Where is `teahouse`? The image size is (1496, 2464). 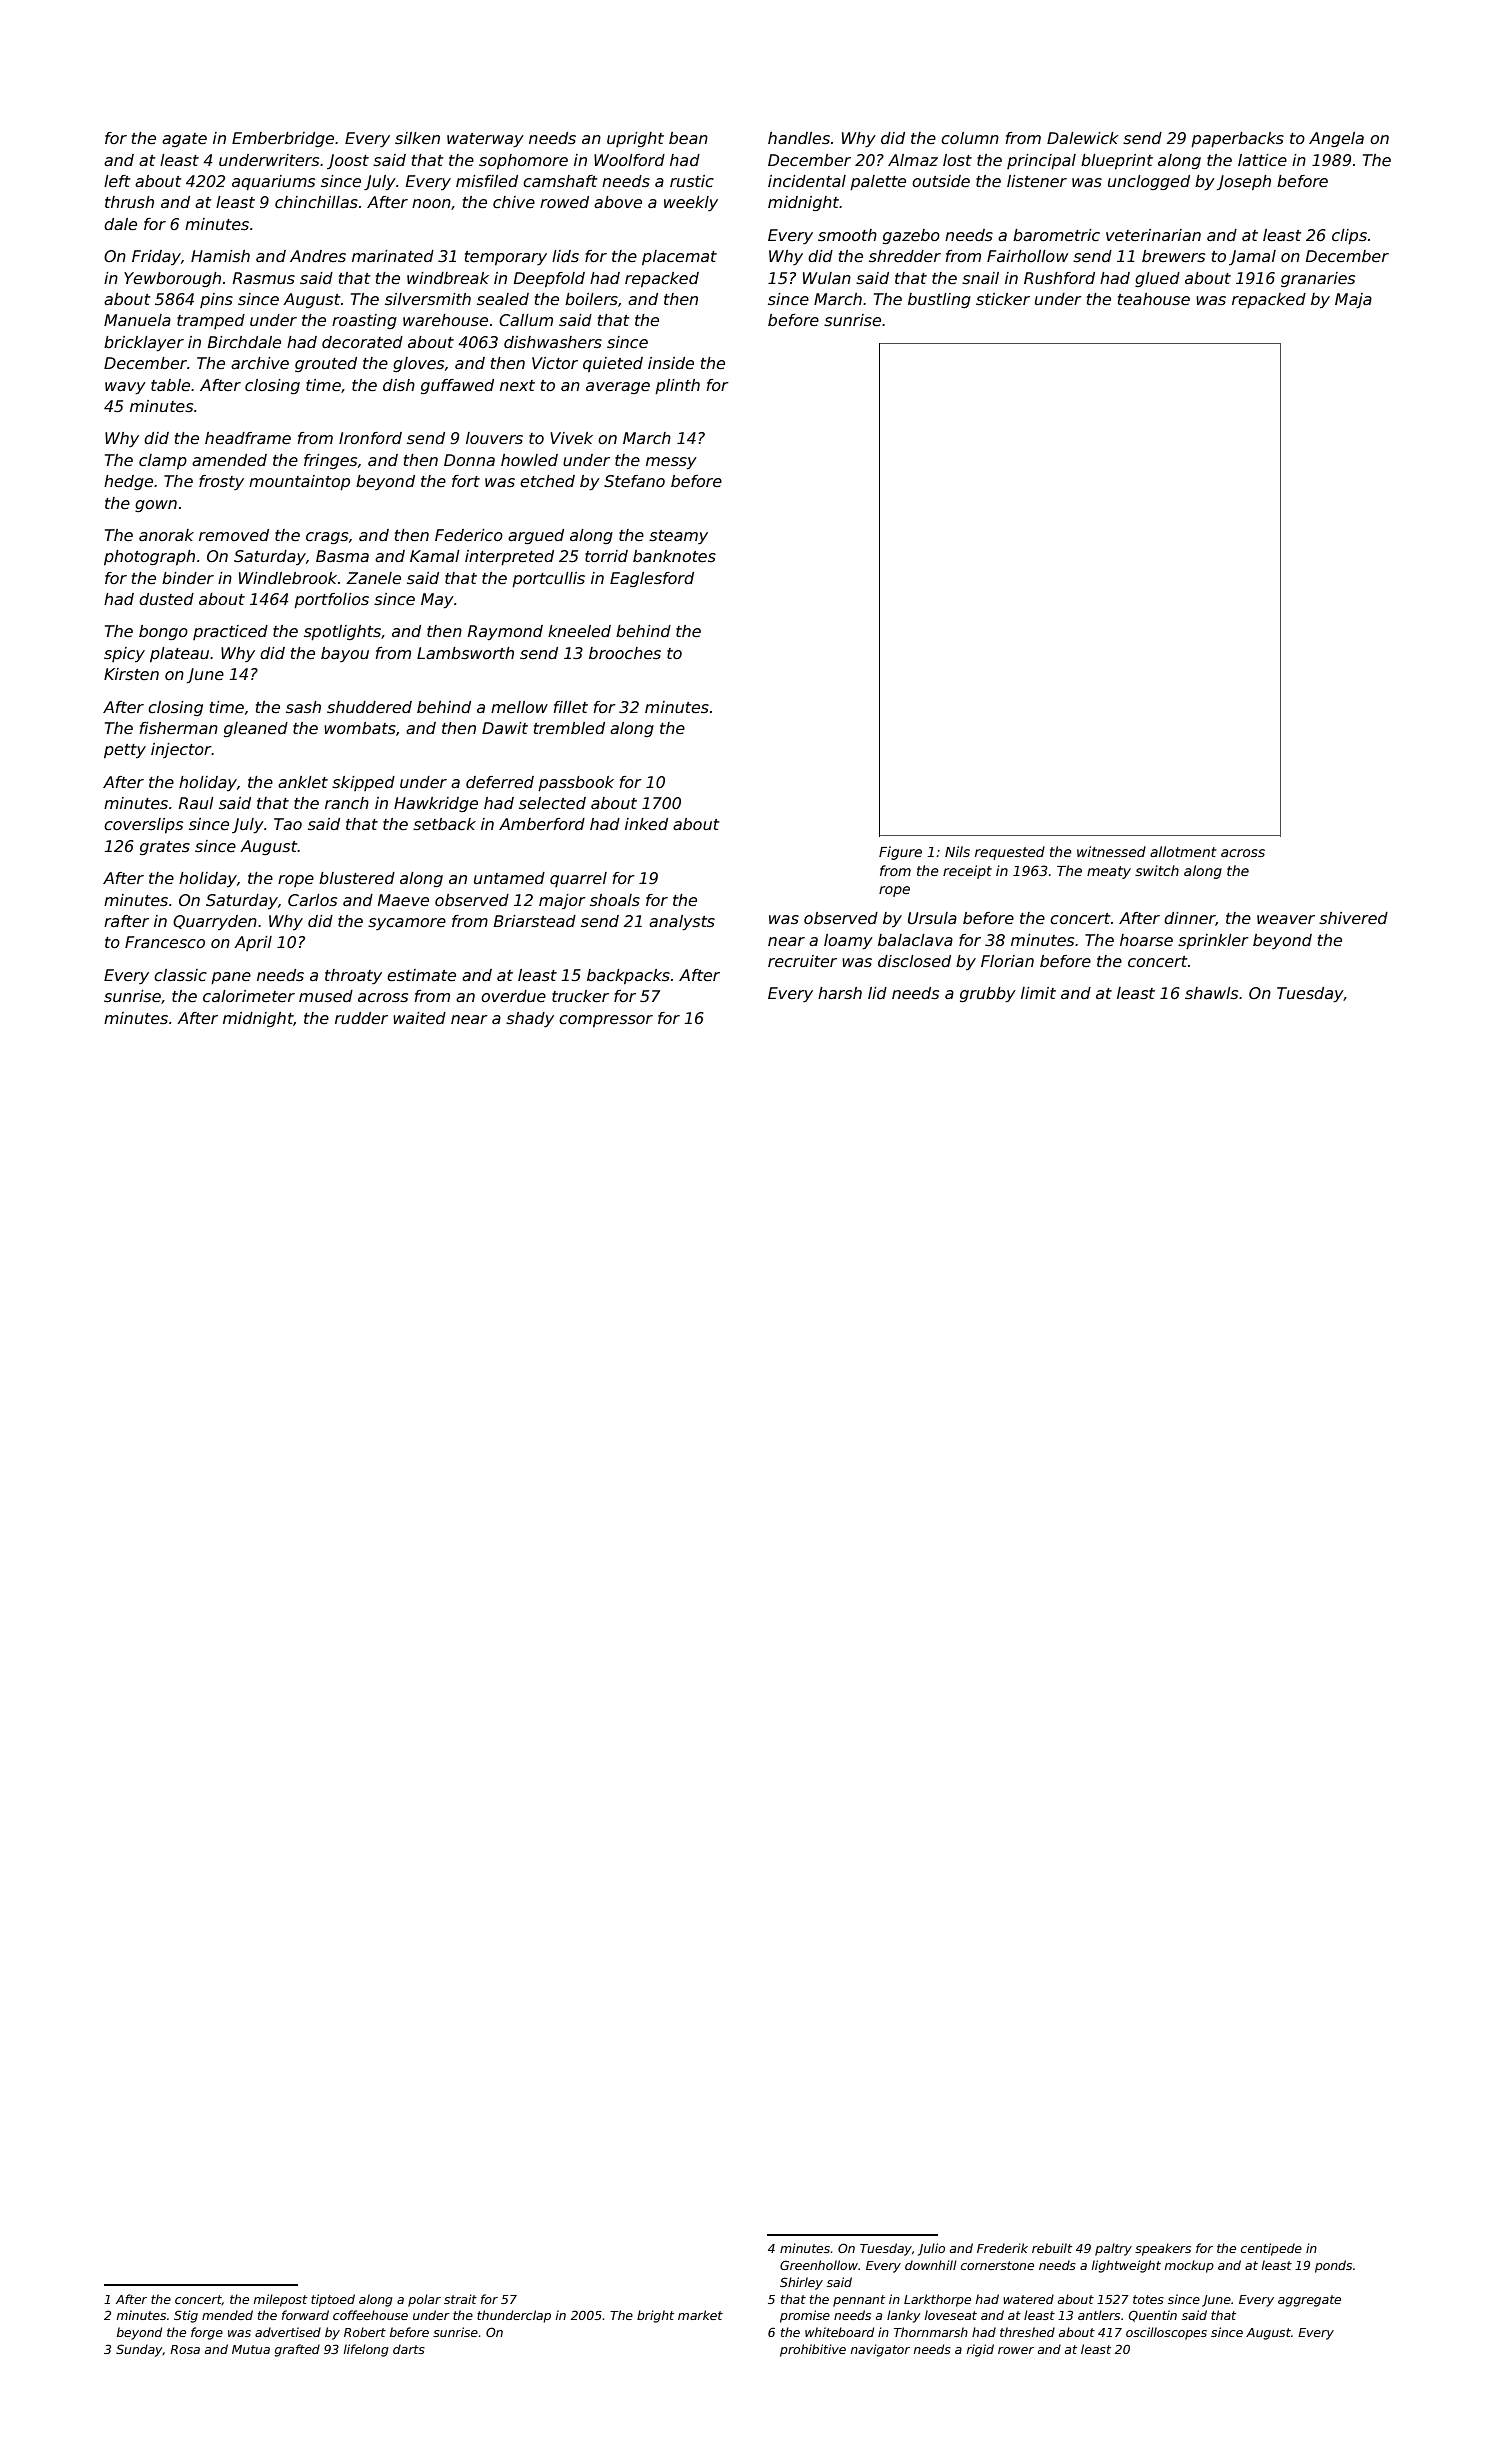 teahouse is located at coordinates (1154, 299).
